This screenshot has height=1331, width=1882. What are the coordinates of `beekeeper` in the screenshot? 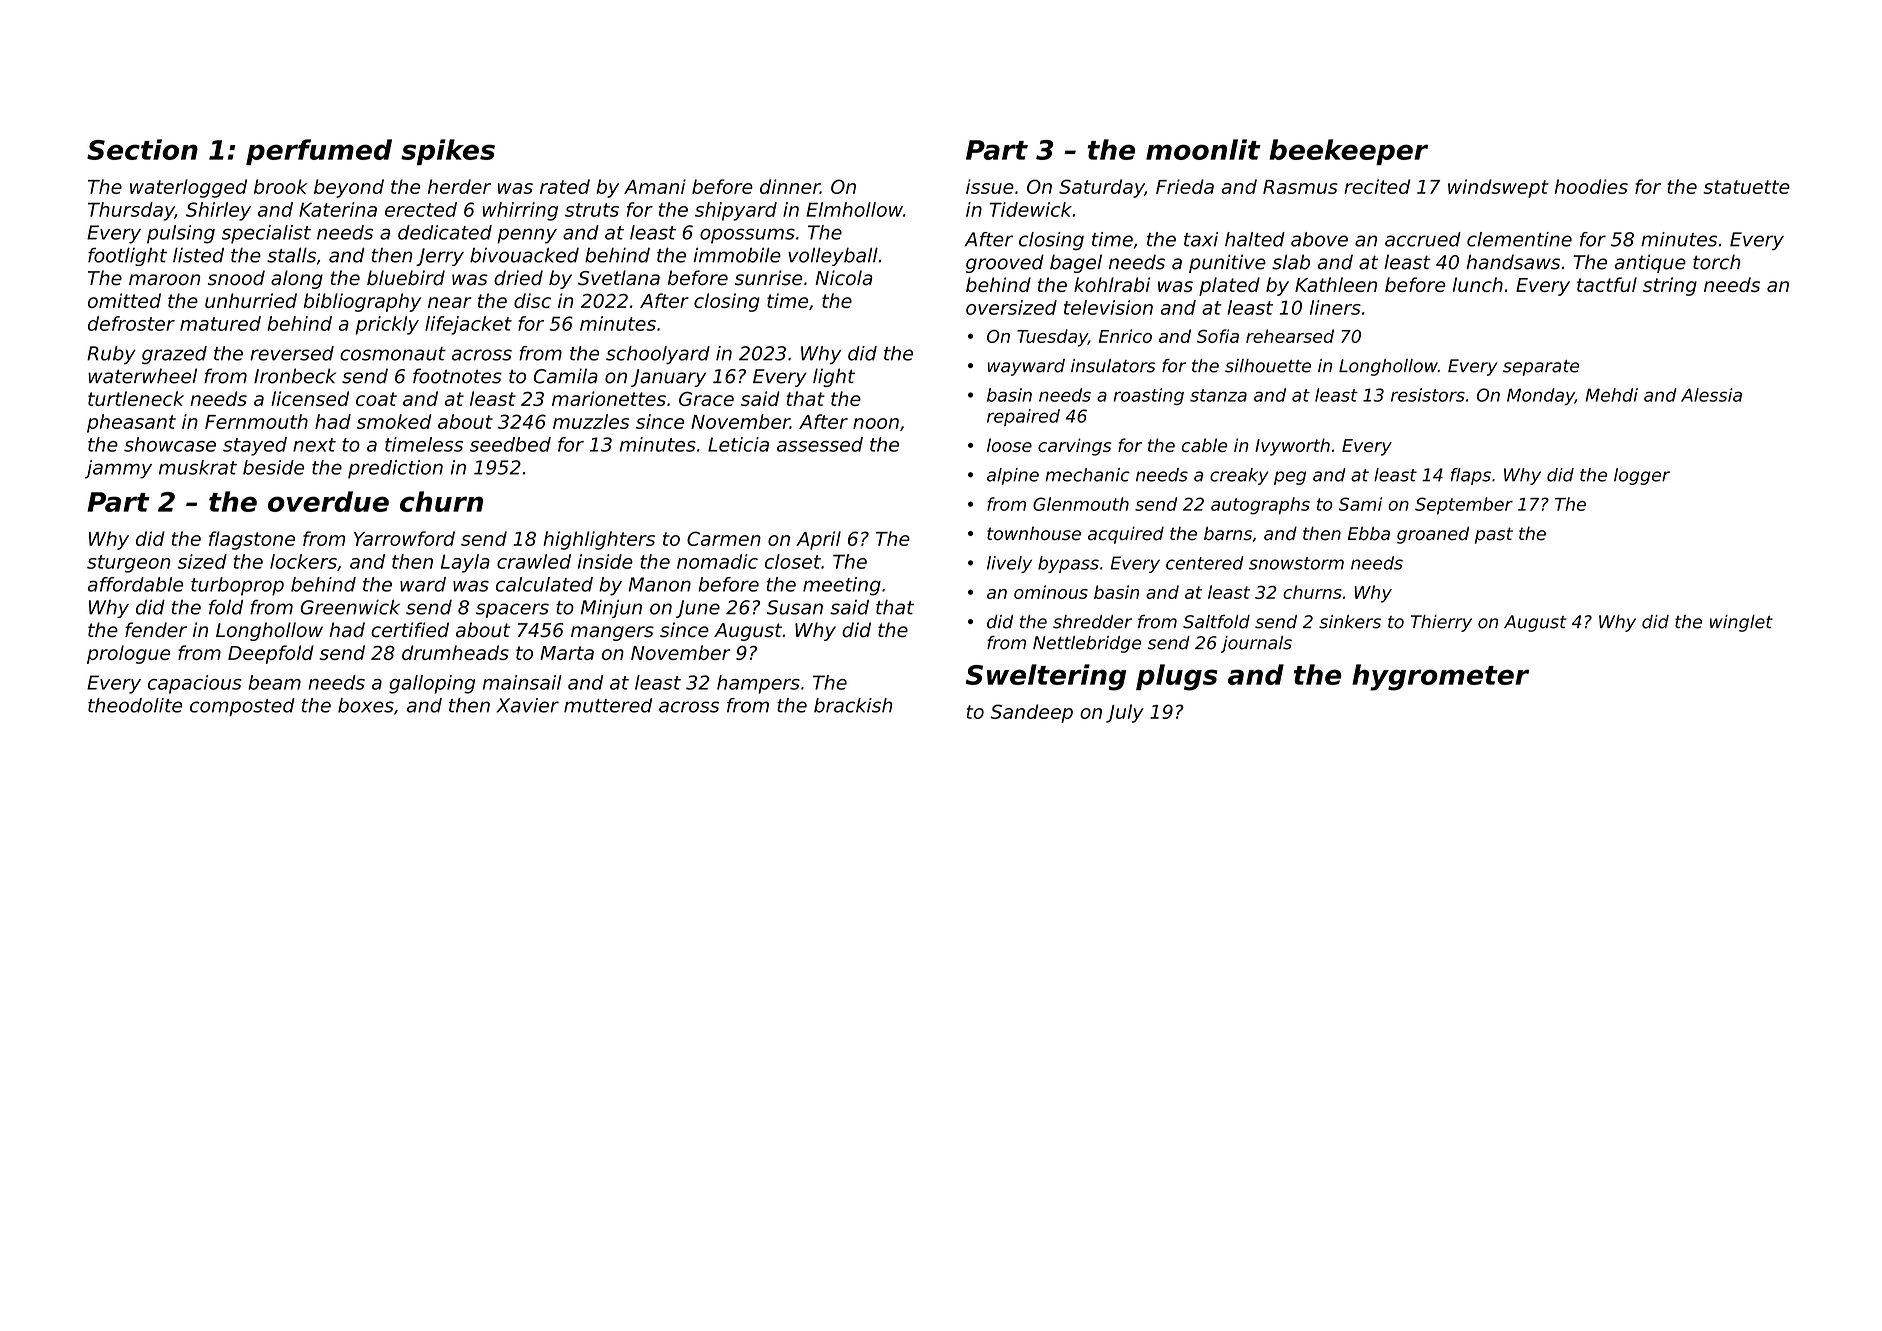 It's located at (1348, 152).
